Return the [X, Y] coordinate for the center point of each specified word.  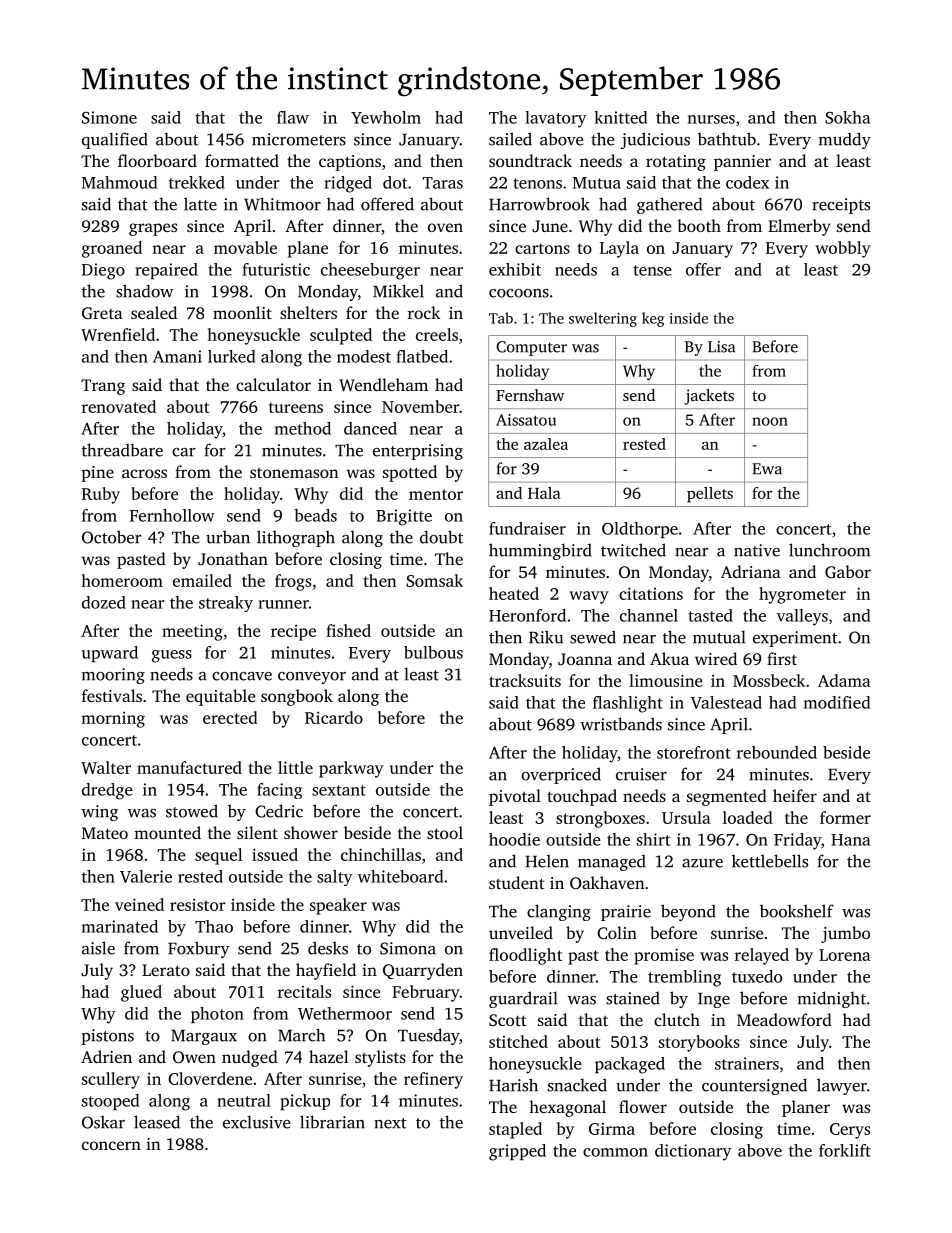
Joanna [585, 659]
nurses [711, 119]
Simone [109, 117]
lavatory [556, 119]
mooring [113, 676]
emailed [202, 580]
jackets [709, 397]
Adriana [751, 571]
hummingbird [540, 551]
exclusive [256, 1122]
